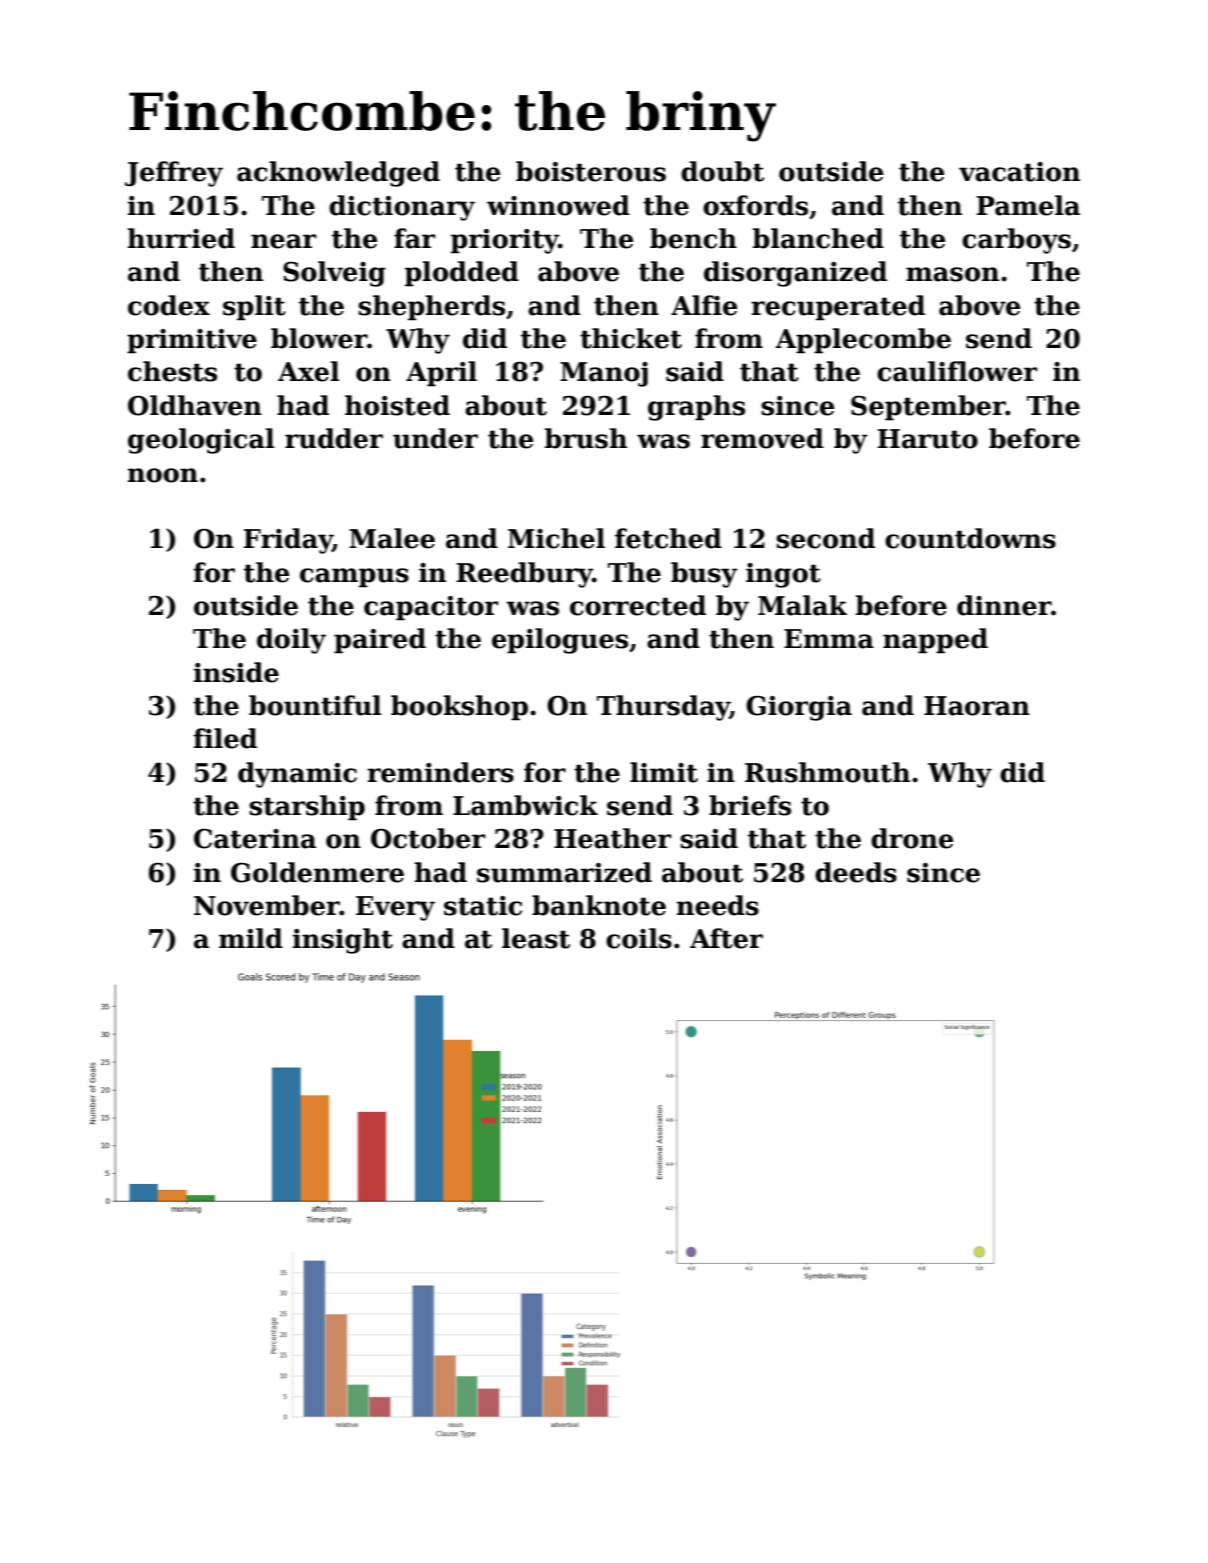 Image resolution: width=1208 pixels, height=1563 pixels. I want to click on cauliflower, so click(957, 371).
